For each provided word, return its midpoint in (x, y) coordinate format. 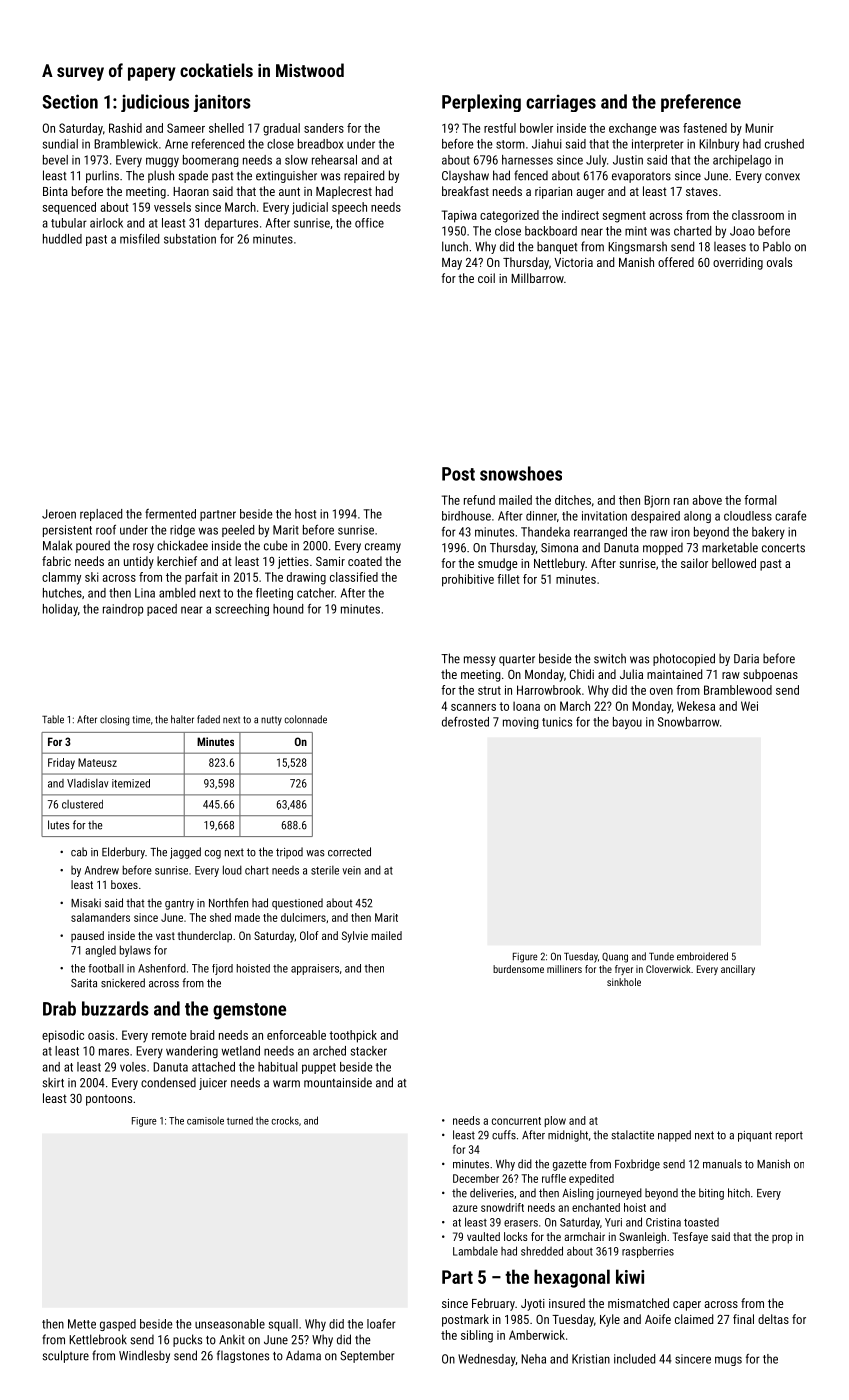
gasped (118, 1325)
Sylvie (355, 937)
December (476, 1178)
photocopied (684, 659)
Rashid (125, 128)
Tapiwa (459, 216)
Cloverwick (668, 969)
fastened (705, 128)
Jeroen (59, 514)
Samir (330, 561)
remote (169, 1035)
